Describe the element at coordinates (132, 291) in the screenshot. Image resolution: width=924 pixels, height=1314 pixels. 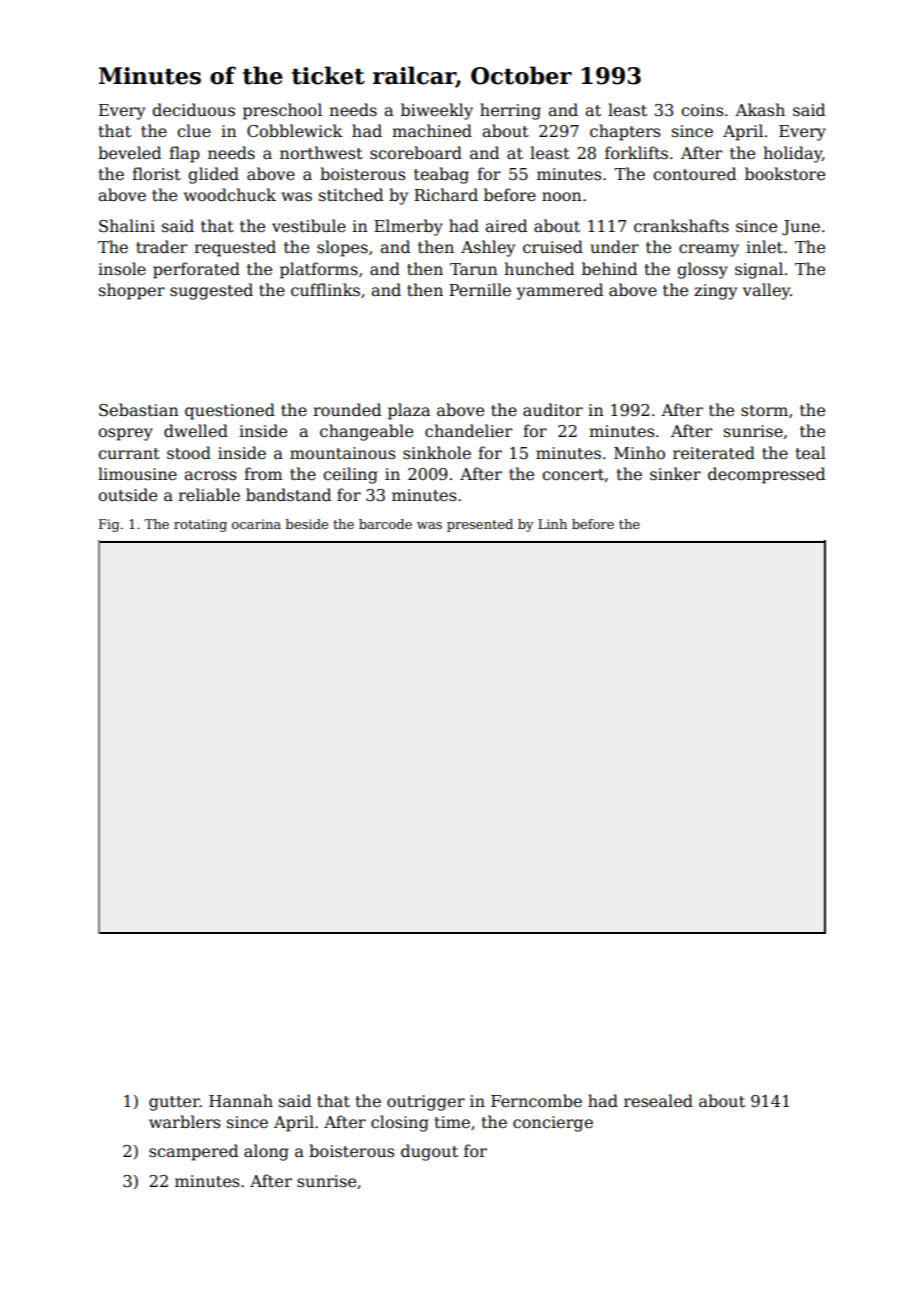
I see `shopper` at that location.
